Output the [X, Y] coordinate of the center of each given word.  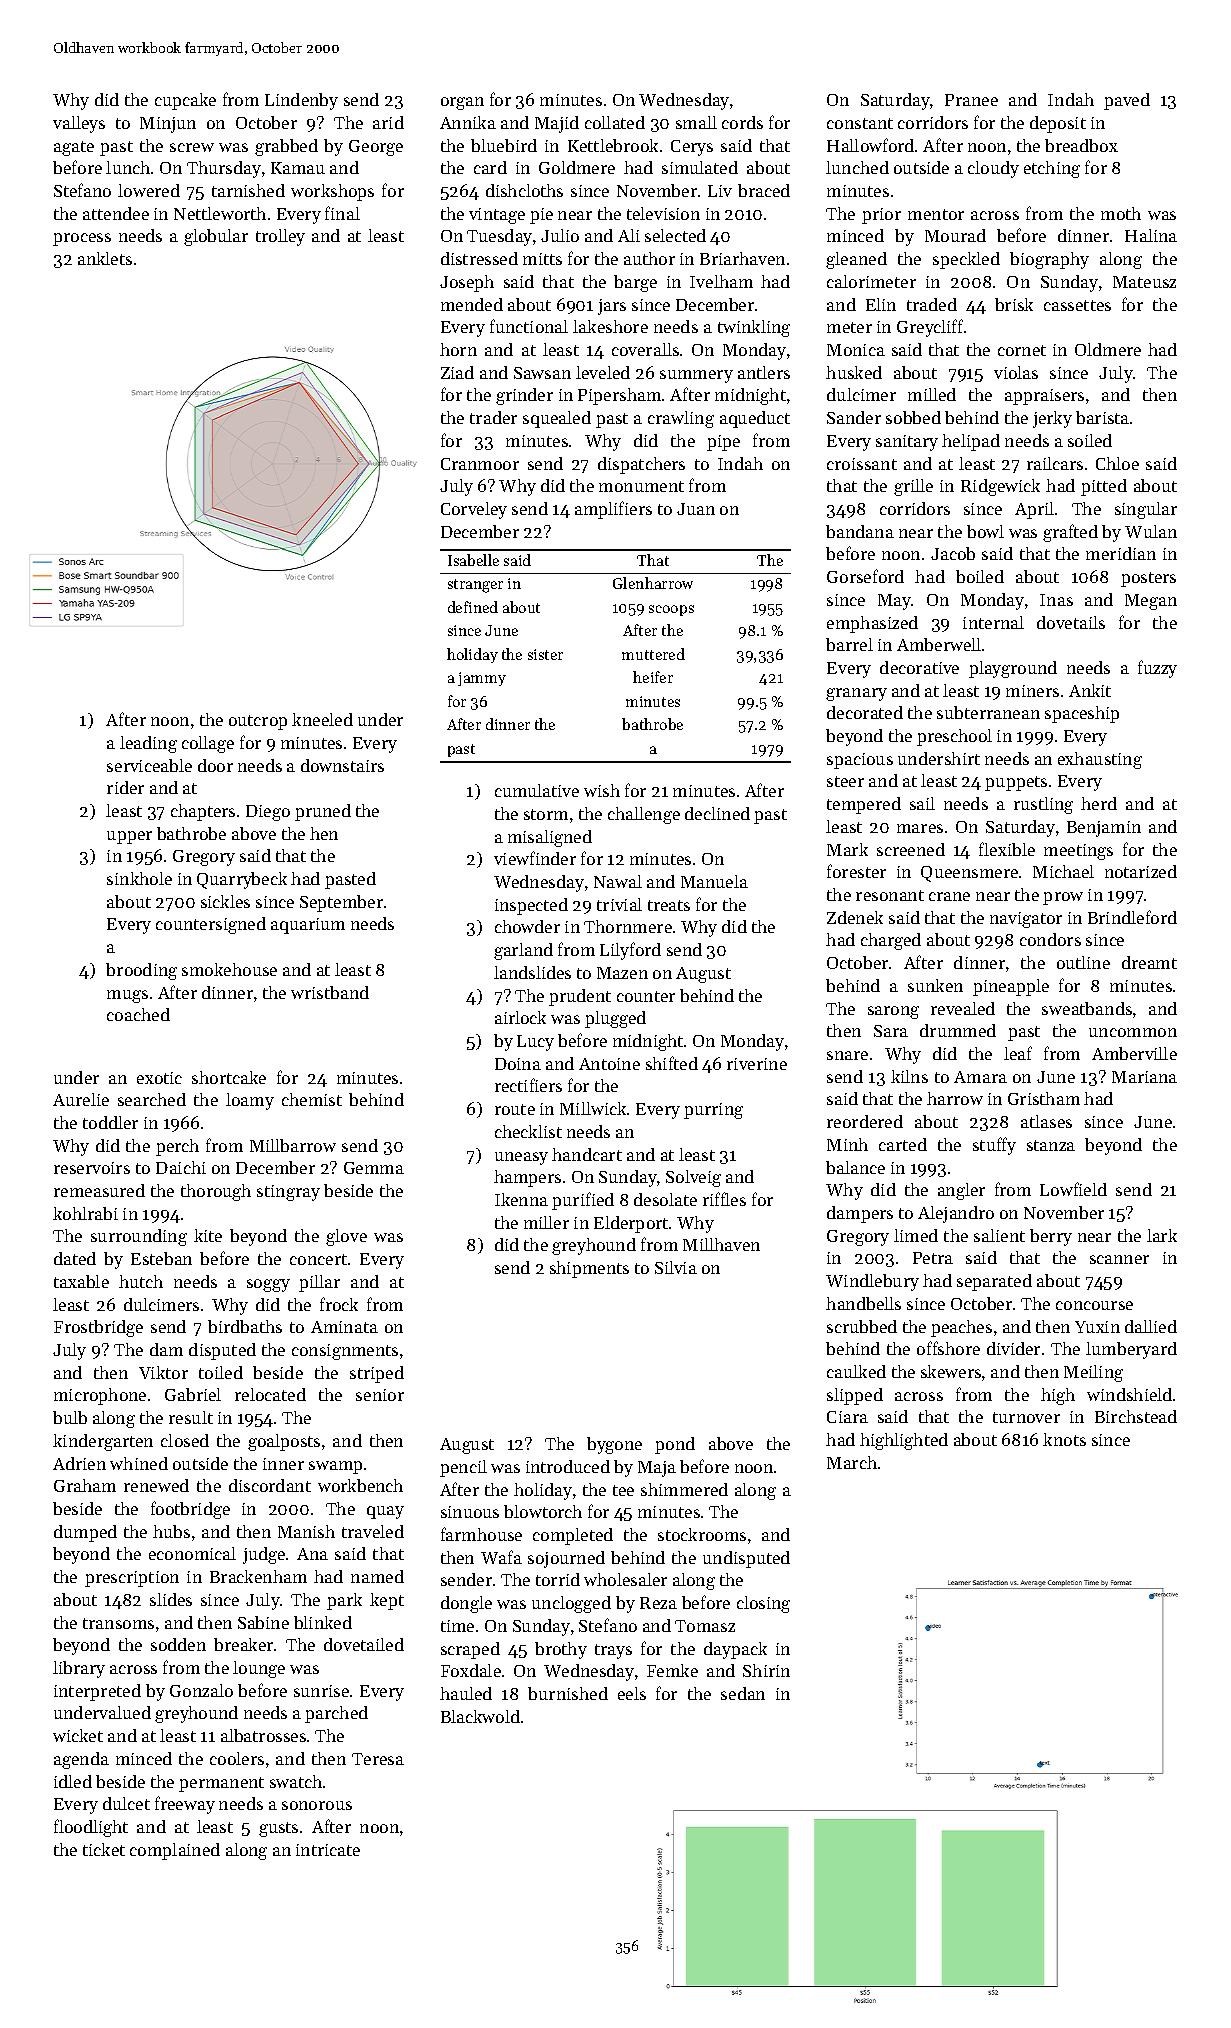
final [342, 213]
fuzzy [1157, 669]
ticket [104, 1849]
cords [742, 122]
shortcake [229, 1077]
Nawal [618, 881]
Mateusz [1144, 282]
